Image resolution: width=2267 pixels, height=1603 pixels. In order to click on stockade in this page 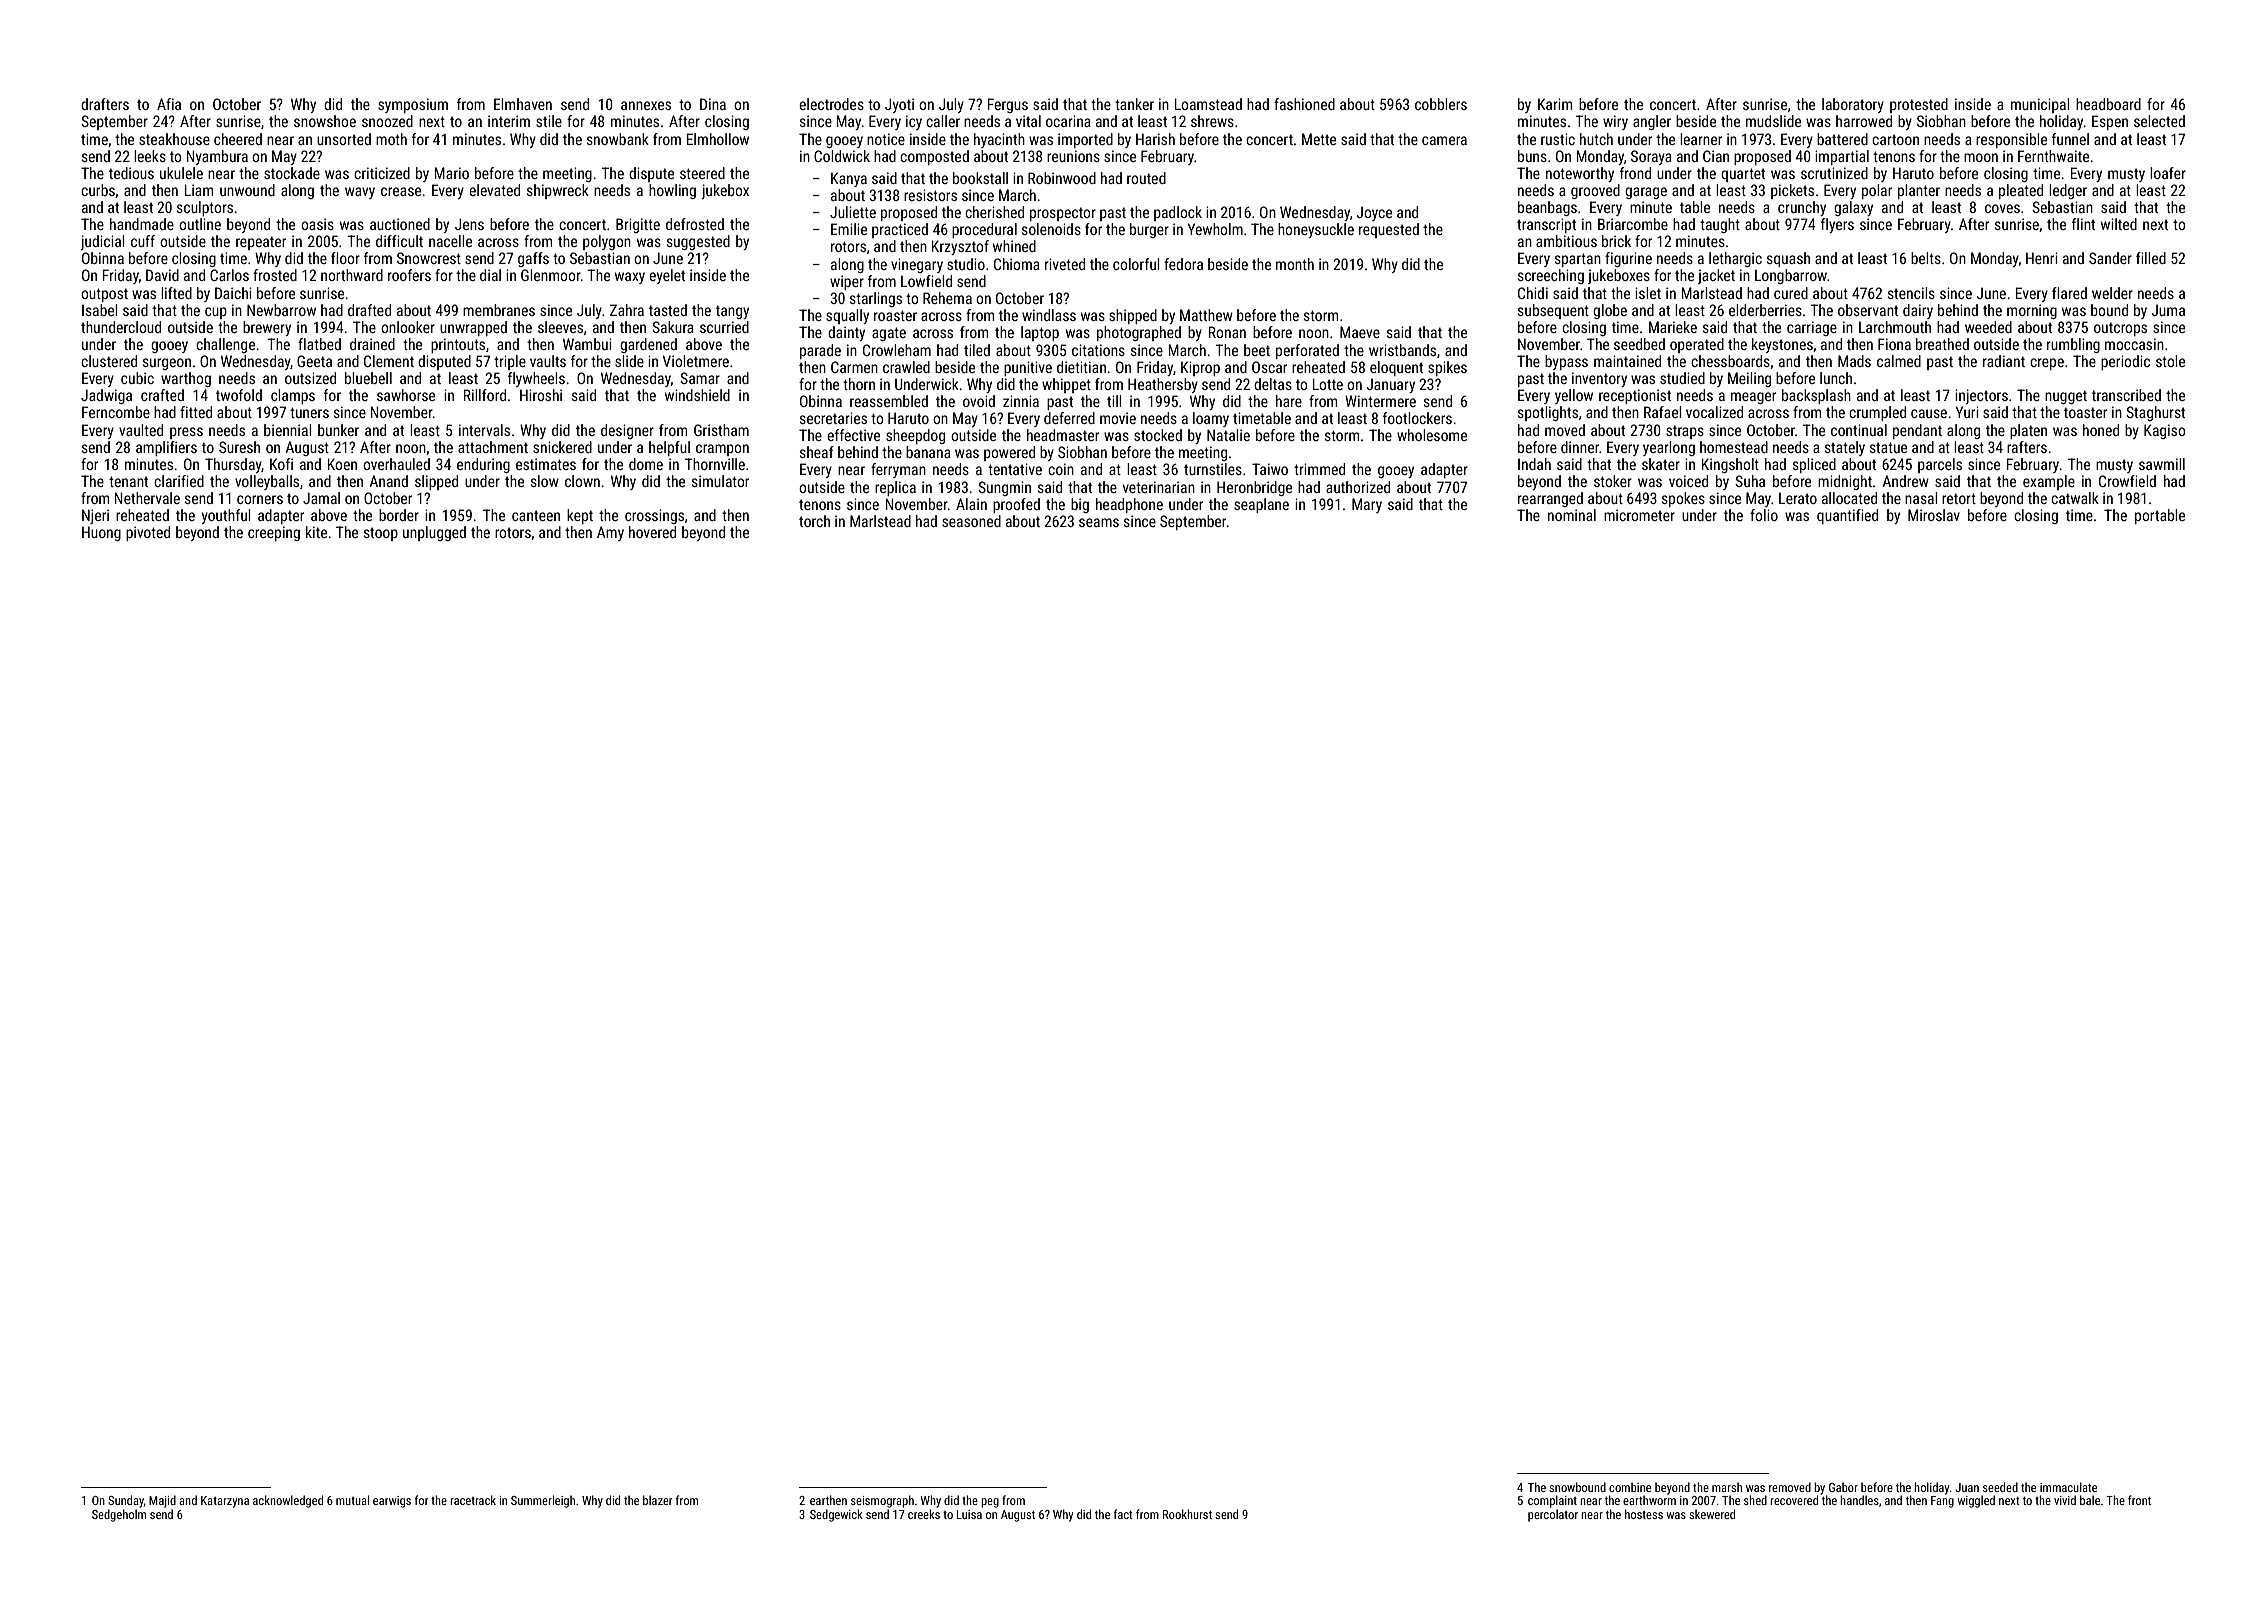, I will do `click(292, 173)`.
